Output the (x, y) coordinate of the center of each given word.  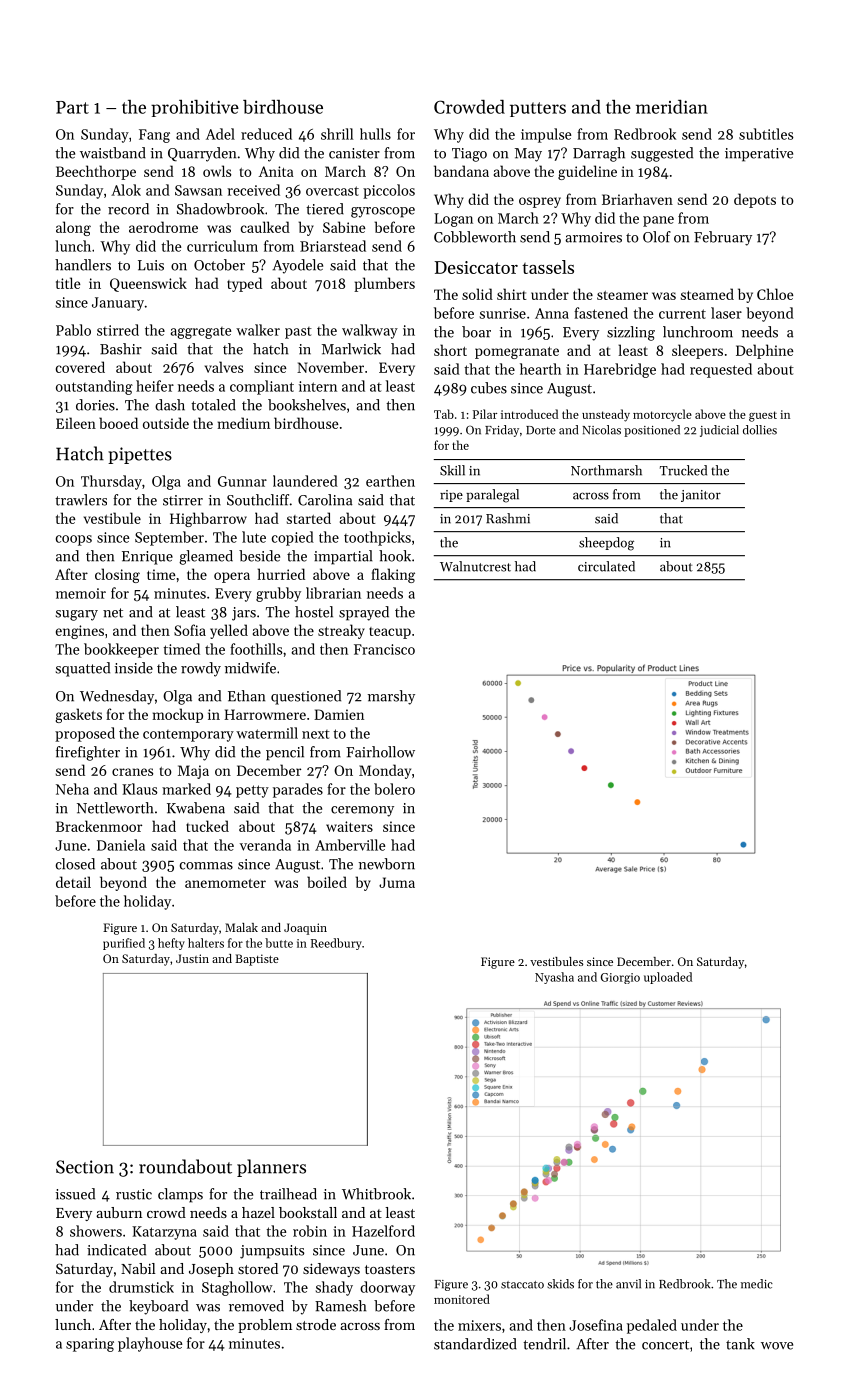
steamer (622, 295)
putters (538, 109)
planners (271, 1168)
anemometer (225, 883)
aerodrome (163, 227)
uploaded (668, 978)
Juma (397, 882)
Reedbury (336, 944)
